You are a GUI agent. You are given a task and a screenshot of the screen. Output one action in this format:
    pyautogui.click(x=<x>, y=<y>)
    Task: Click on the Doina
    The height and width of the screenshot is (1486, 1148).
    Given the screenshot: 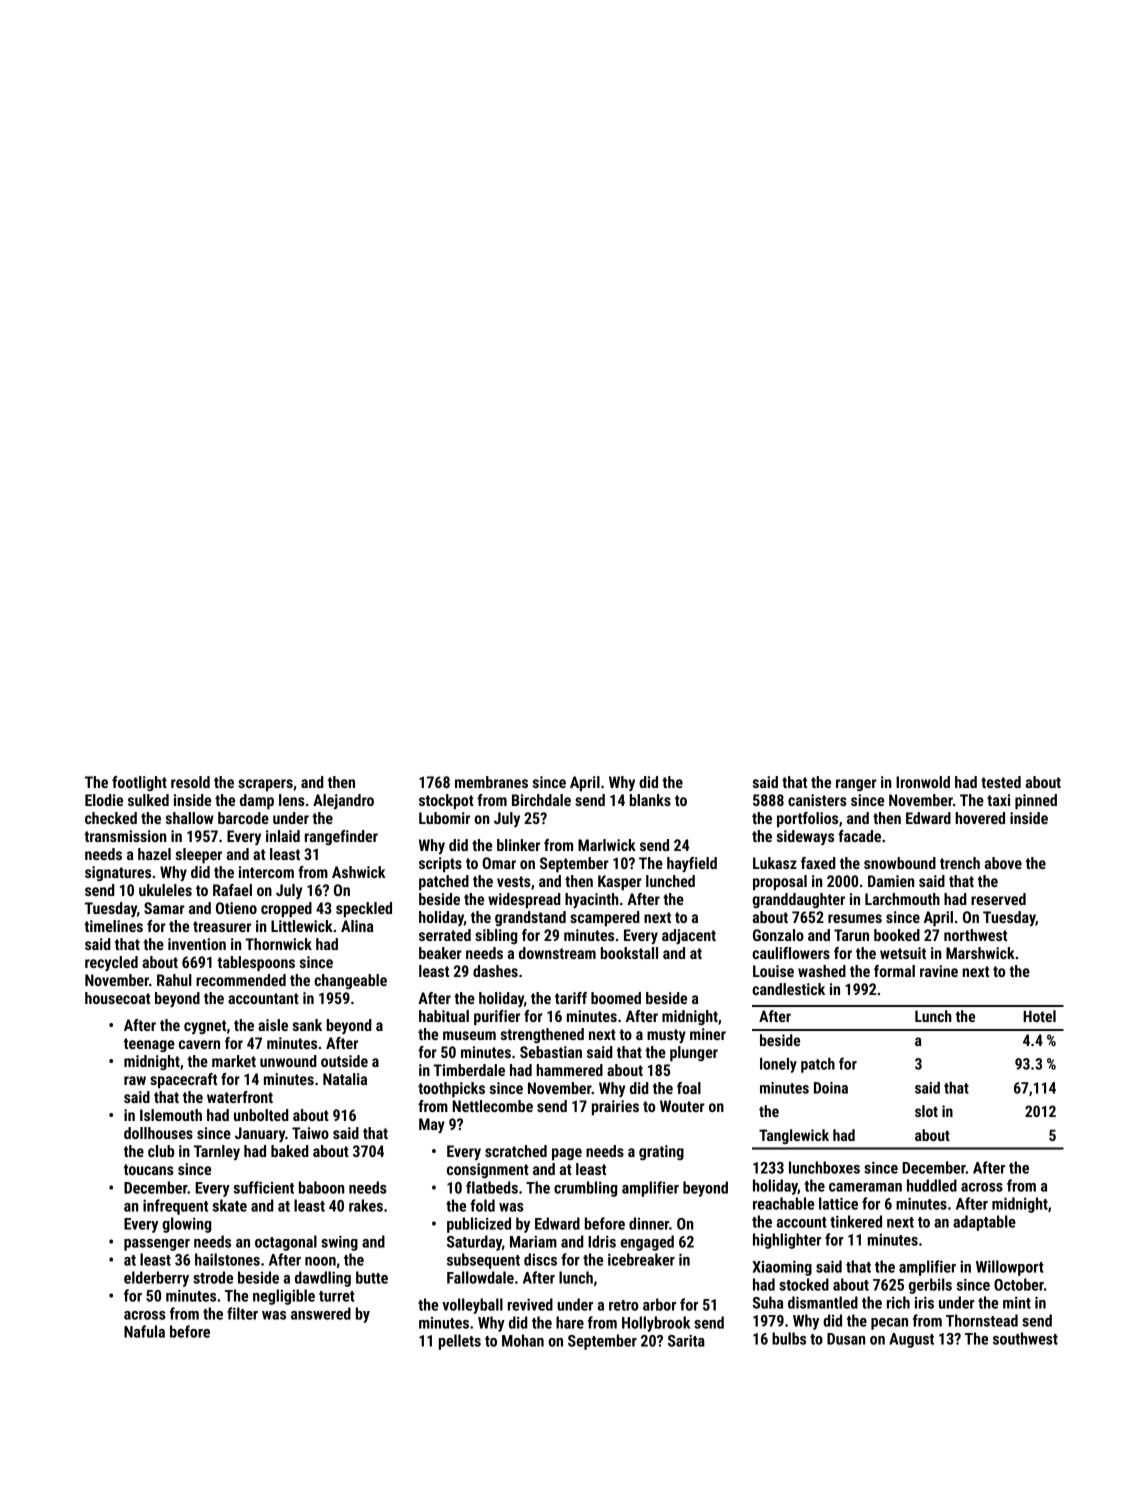 What is the action you would take?
    pyautogui.click(x=831, y=1088)
